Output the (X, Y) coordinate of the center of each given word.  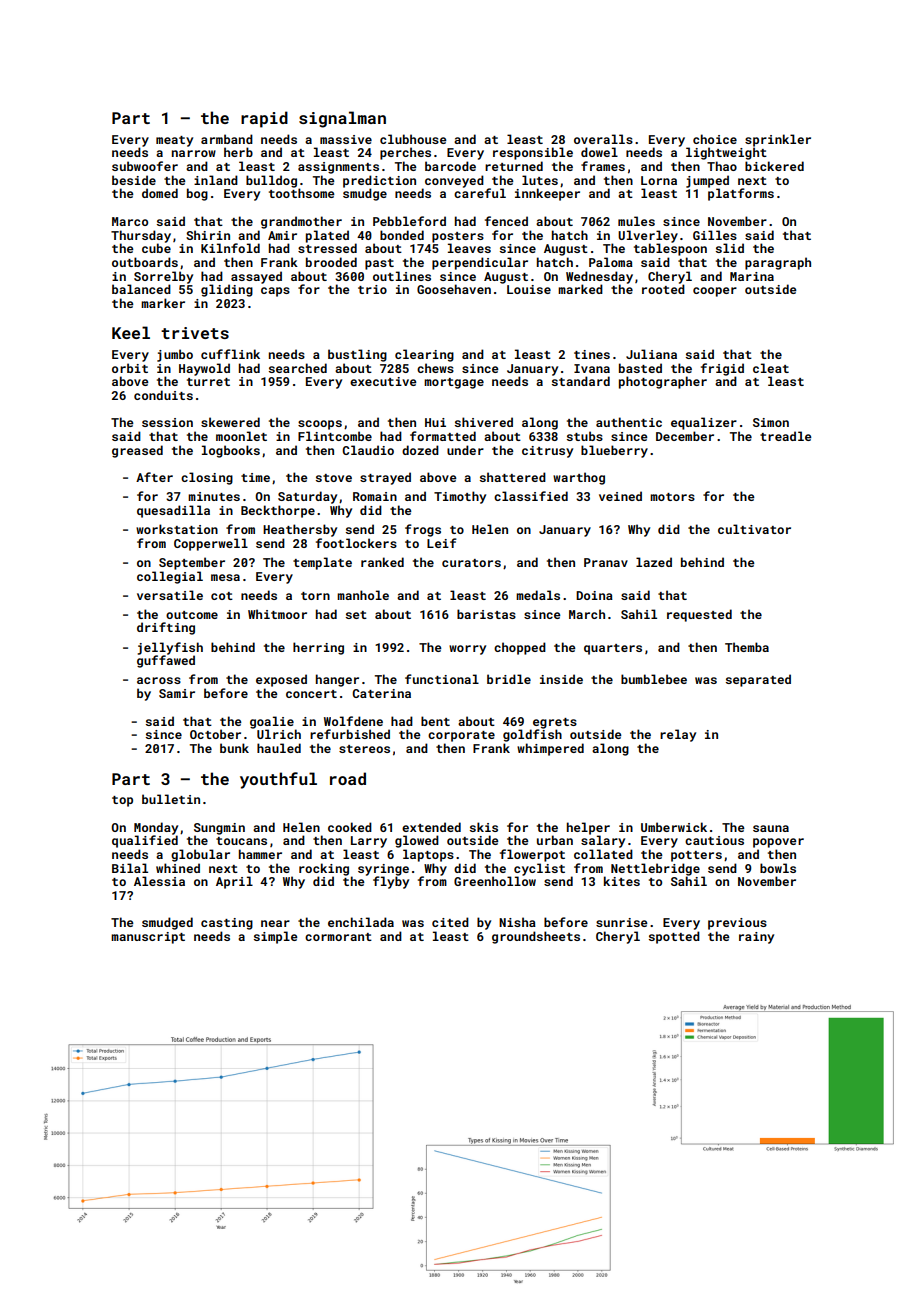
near (275, 923)
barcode (450, 166)
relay (678, 735)
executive (383, 381)
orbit (130, 368)
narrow (194, 153)
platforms (741, 194)
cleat (771, 368)
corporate (461, 736)
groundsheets (536, 937)
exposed (281, 680)
